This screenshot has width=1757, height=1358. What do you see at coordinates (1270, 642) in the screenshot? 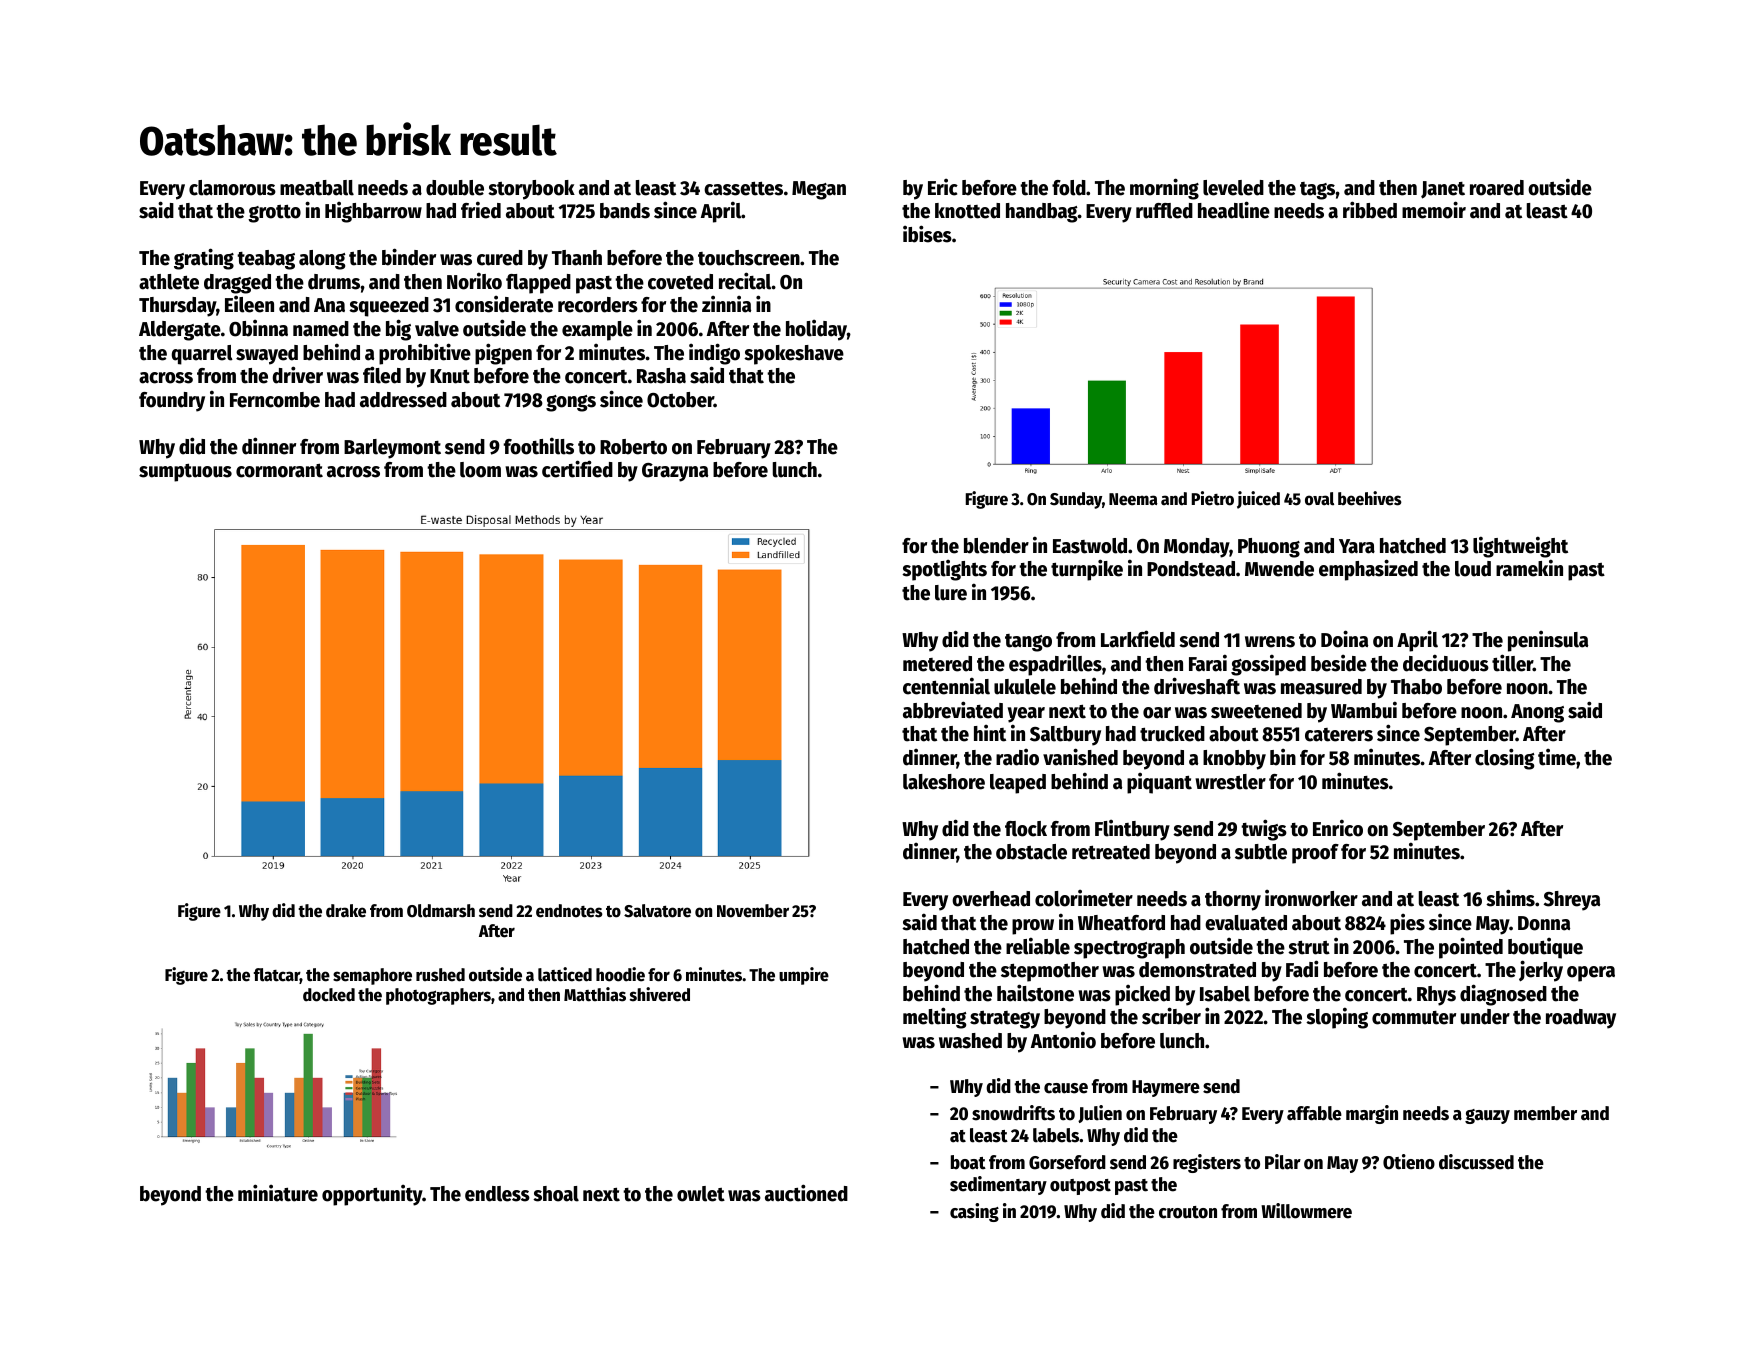
I see `wrens` at bounding box center [1270, 642].
